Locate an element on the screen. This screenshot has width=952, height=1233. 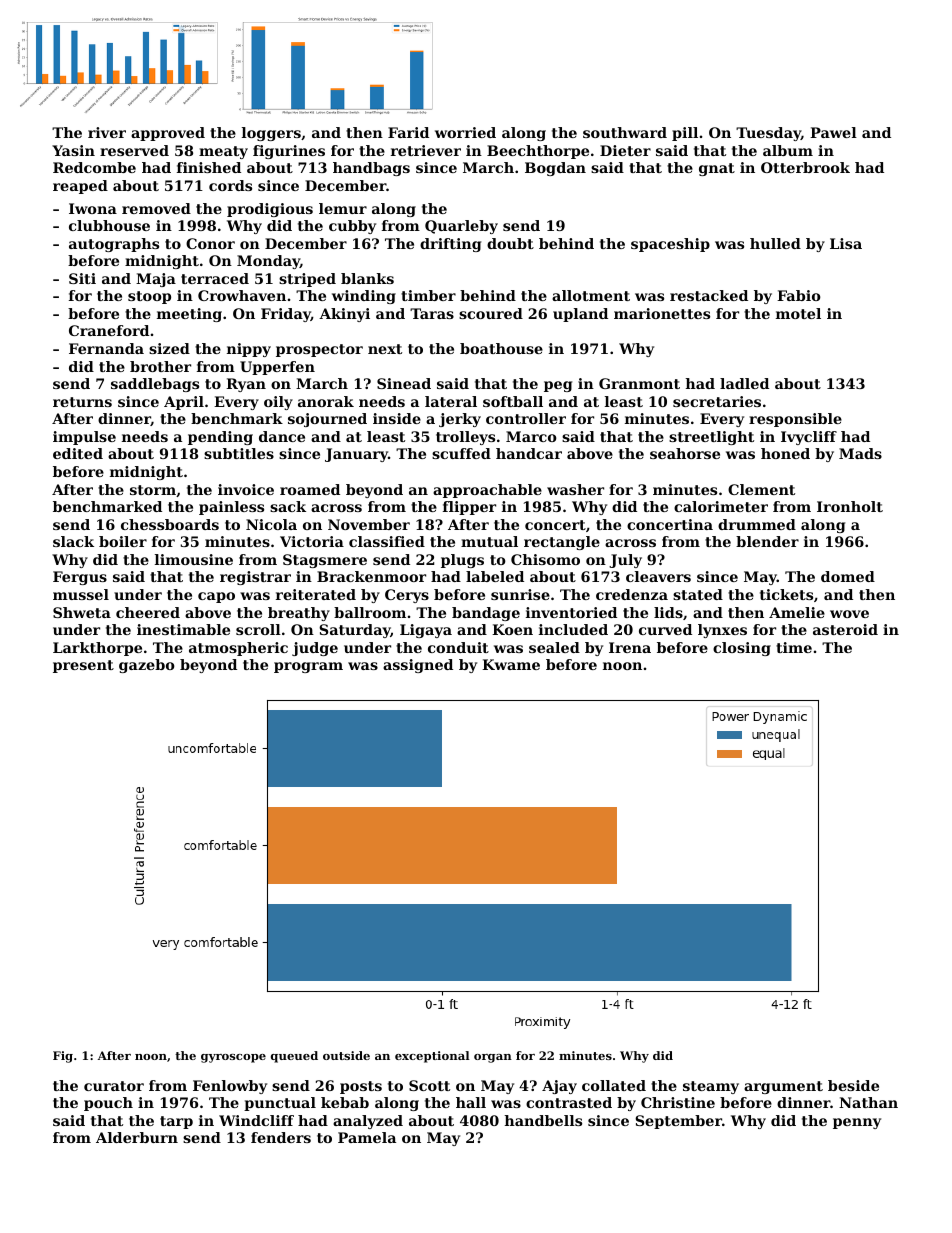
motel is located at coordinates (798, 313).
